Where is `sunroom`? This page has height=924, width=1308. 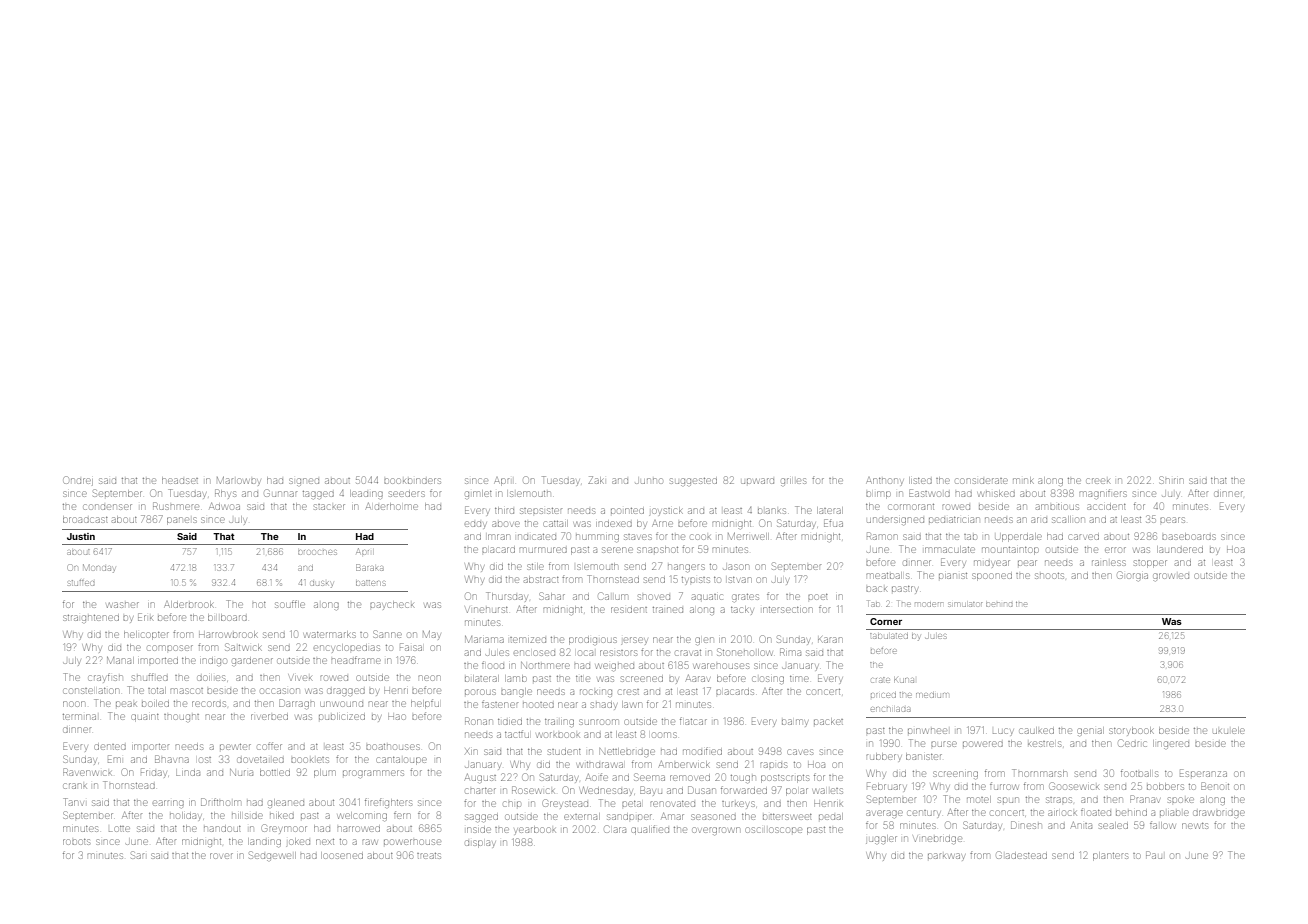 sunroom is located at coordinates (598, 722).
